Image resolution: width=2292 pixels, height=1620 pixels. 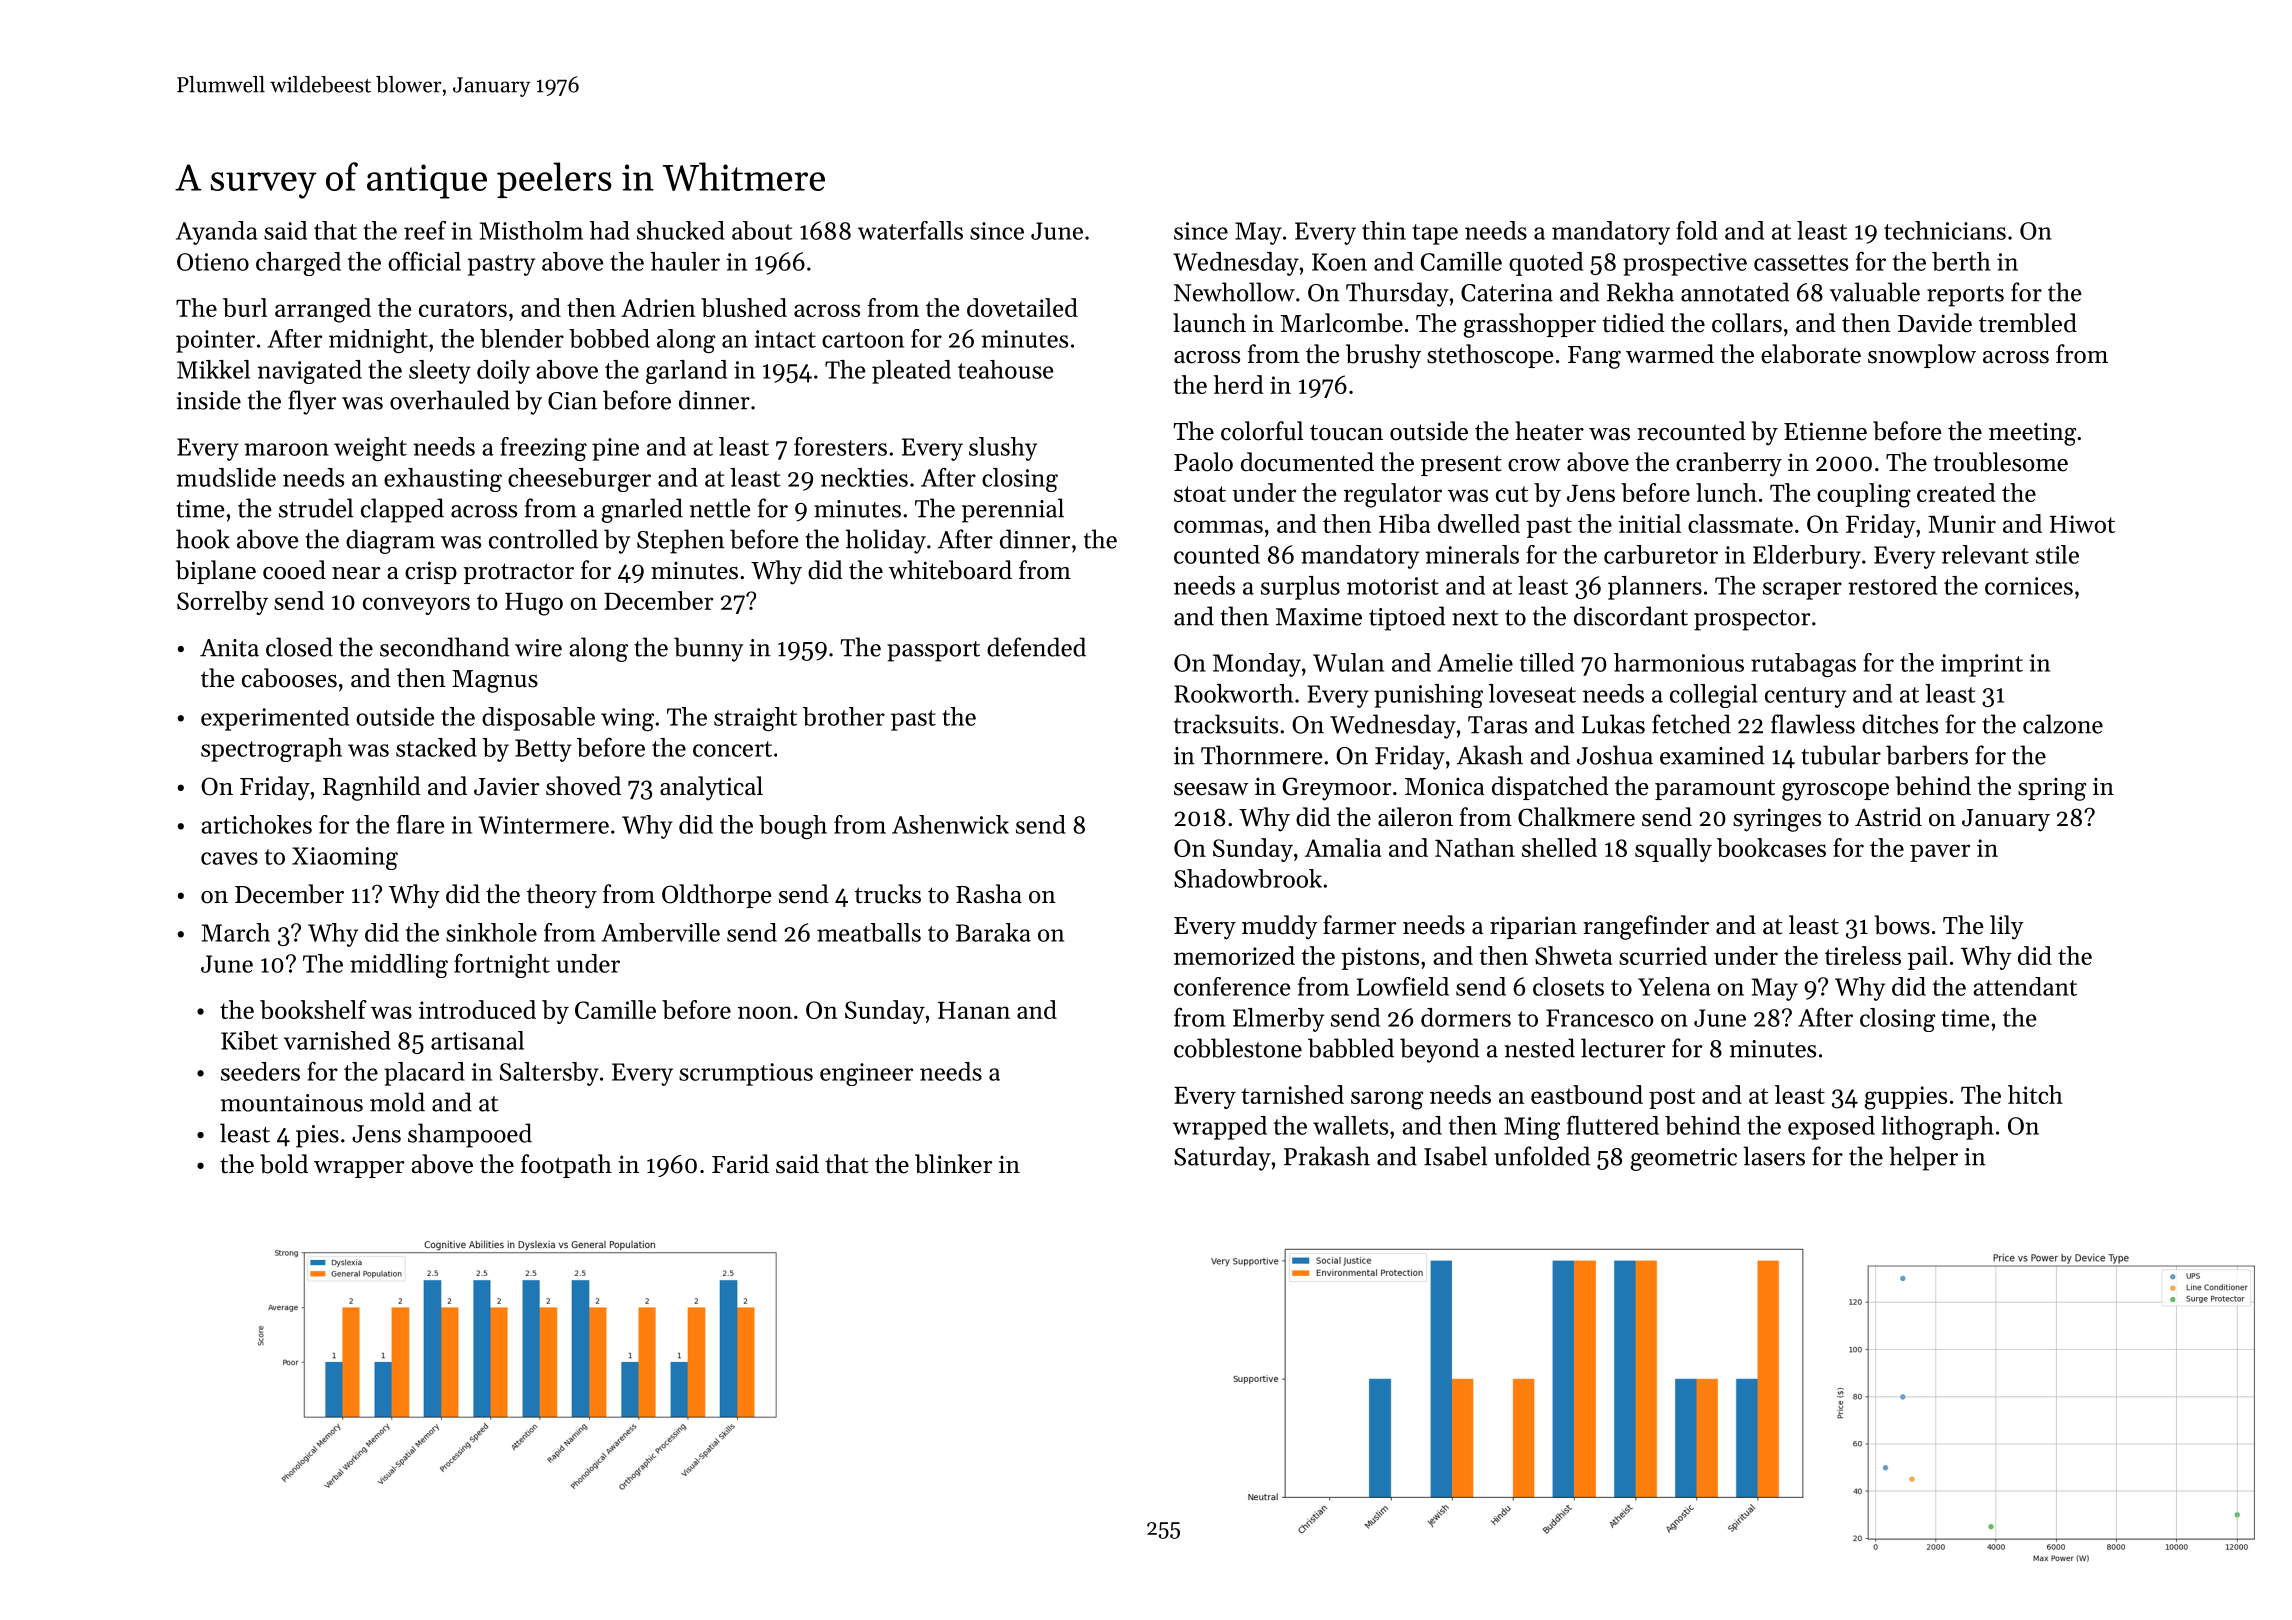 I want to click on fortnight, so click(x=502, y=965).
